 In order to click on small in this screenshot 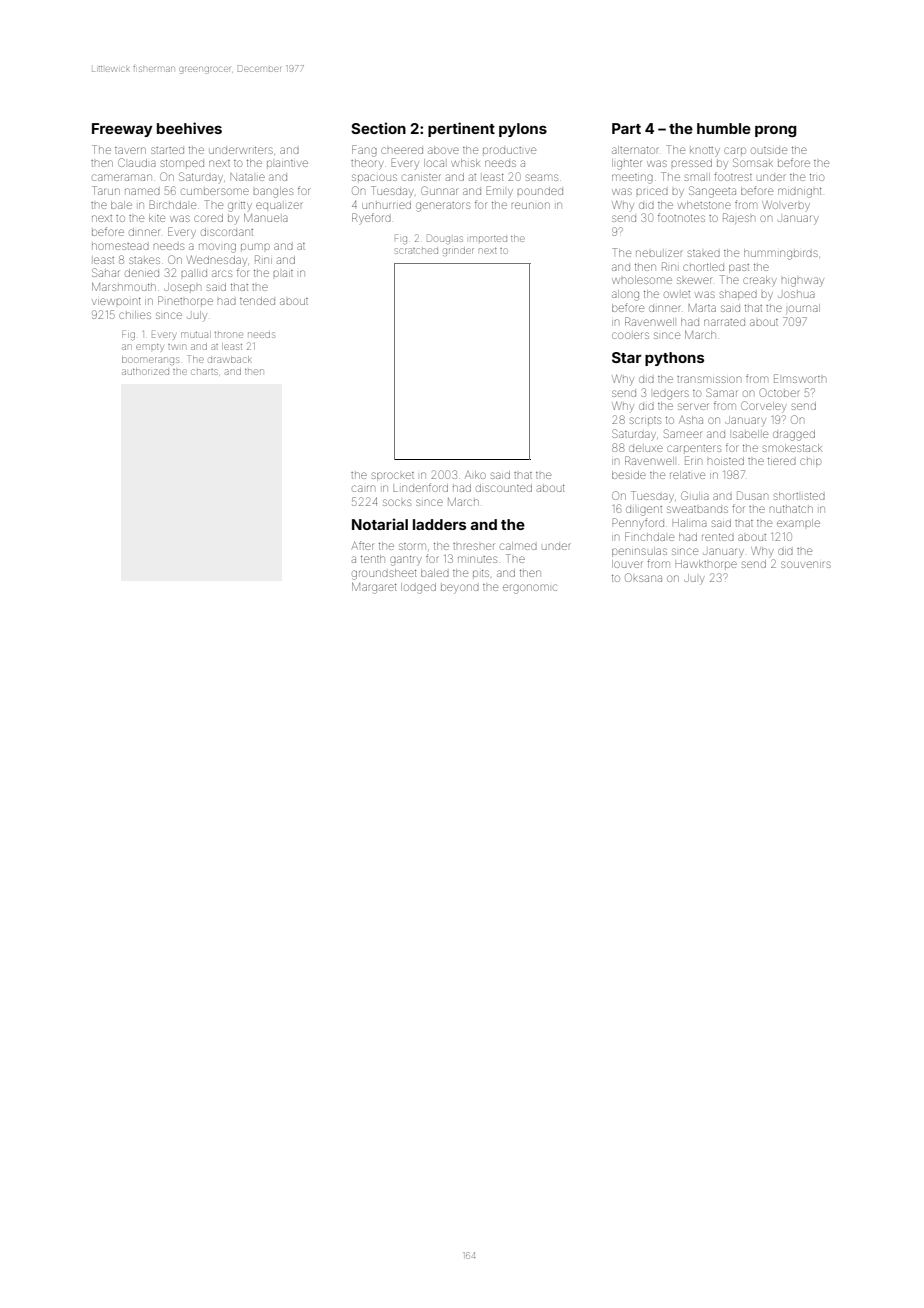, I will do `click(697, 177)`.
